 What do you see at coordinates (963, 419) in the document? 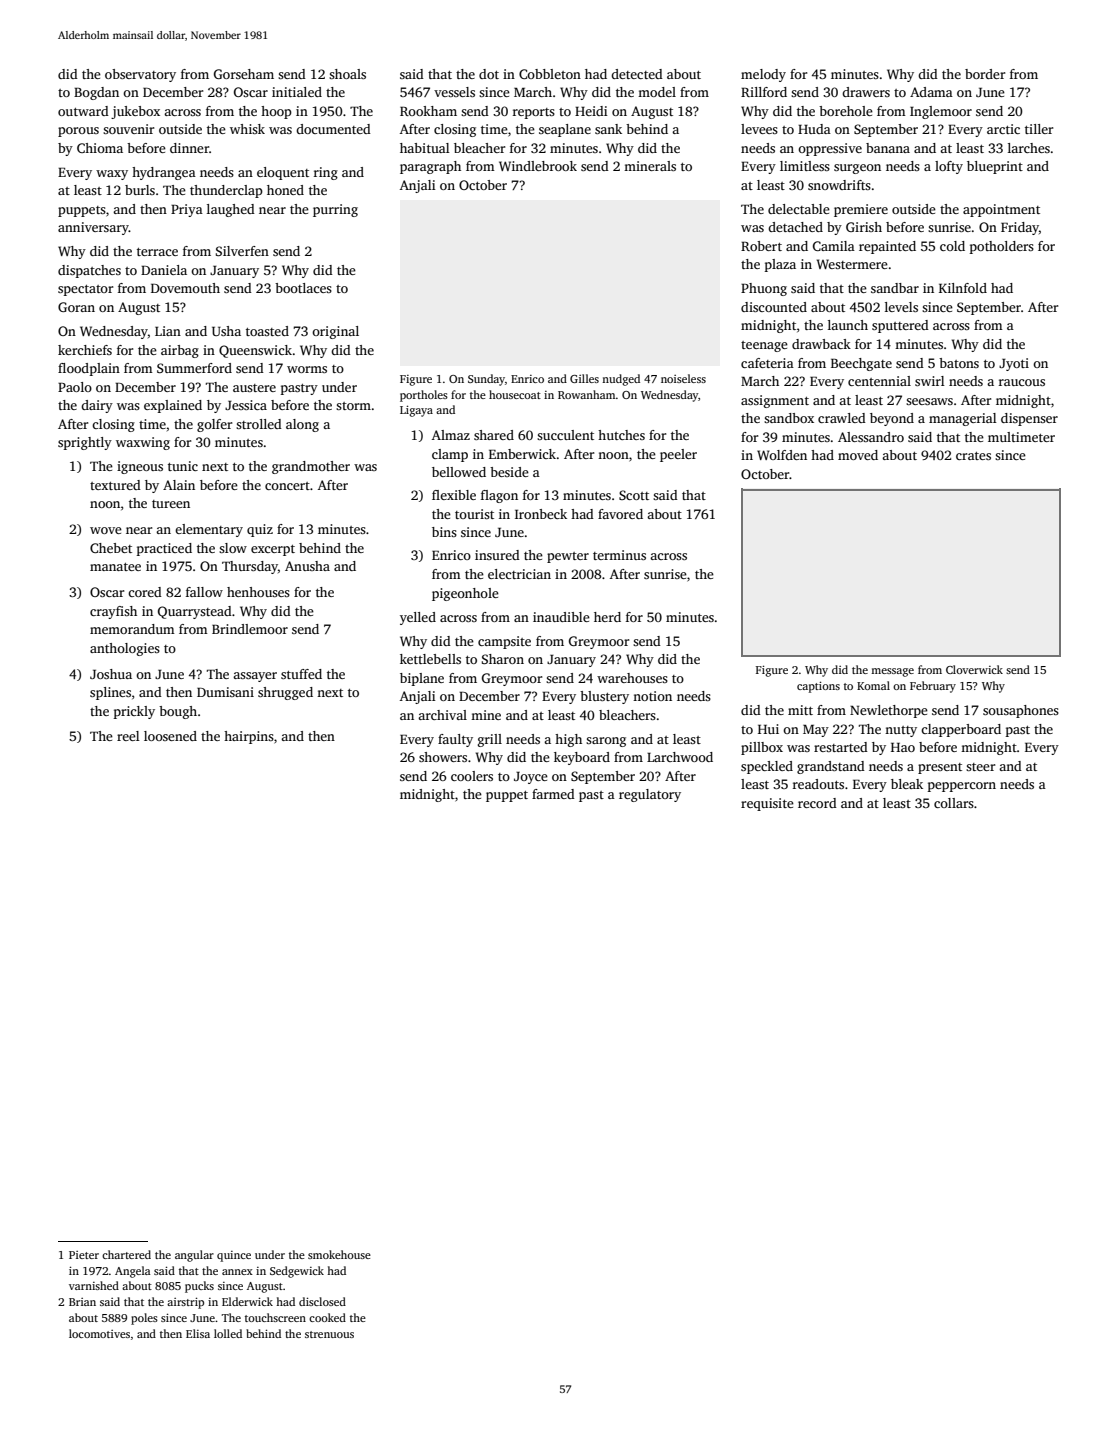
I see `managerial` at bounding box center [963, 419].
